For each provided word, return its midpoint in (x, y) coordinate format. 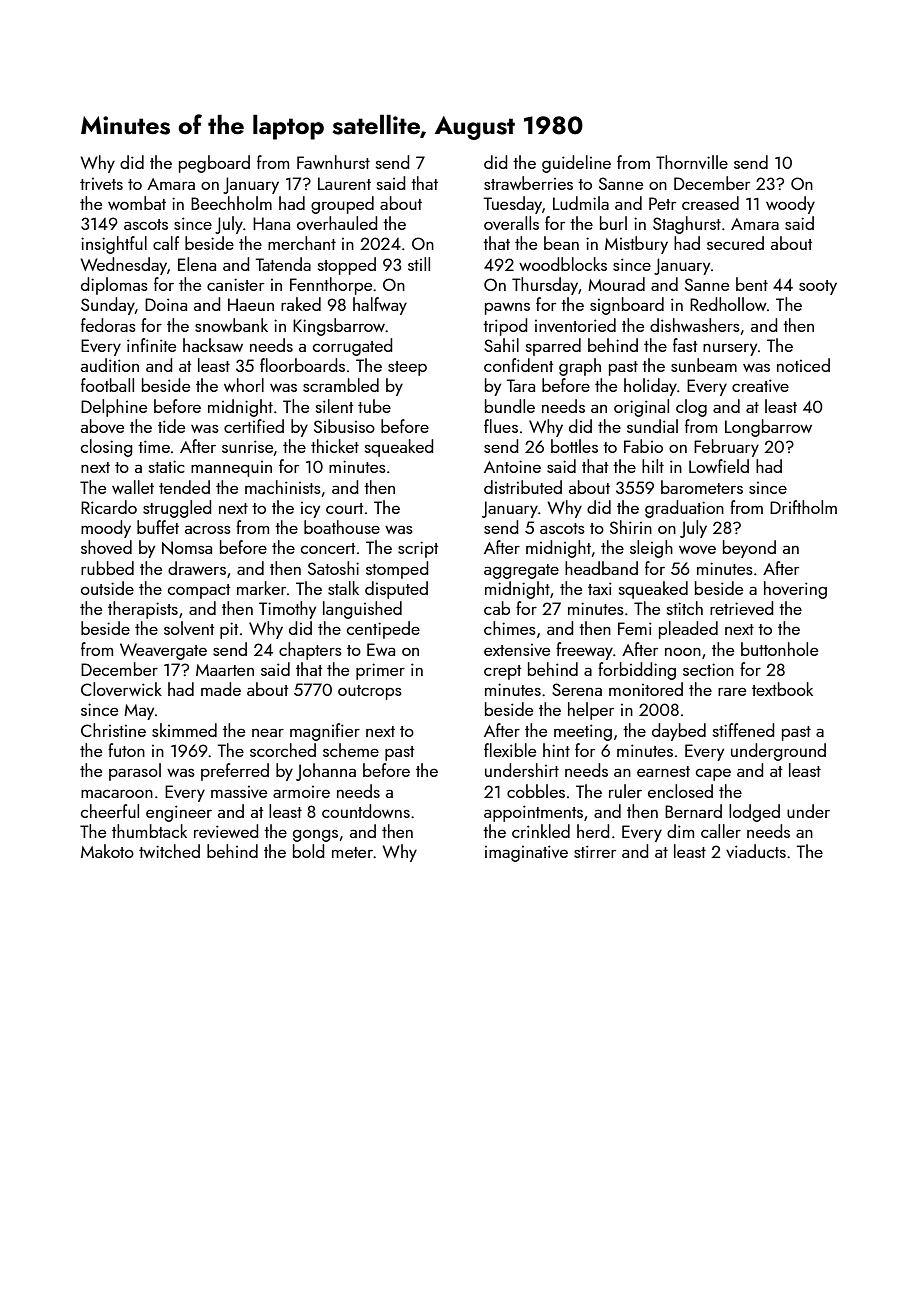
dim (680, 831)
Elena (197, 264)
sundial (652, 426)
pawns (507, 308)
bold (308, 851)
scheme (351, 750)
